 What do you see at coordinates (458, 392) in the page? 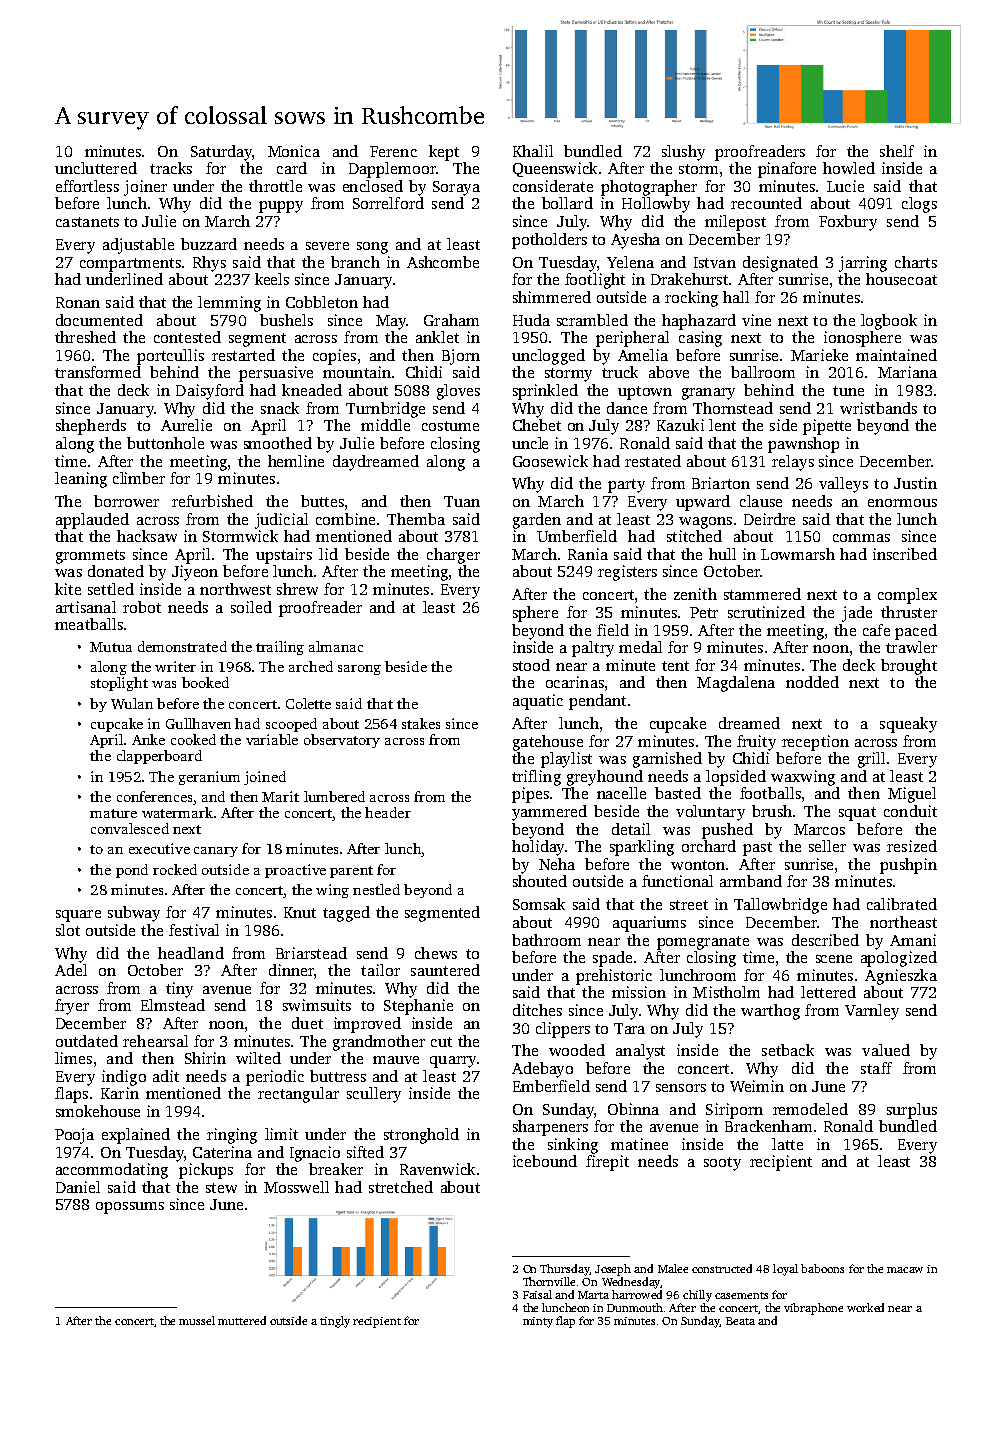
I see `gloves` at bounding box center [458, 392].
